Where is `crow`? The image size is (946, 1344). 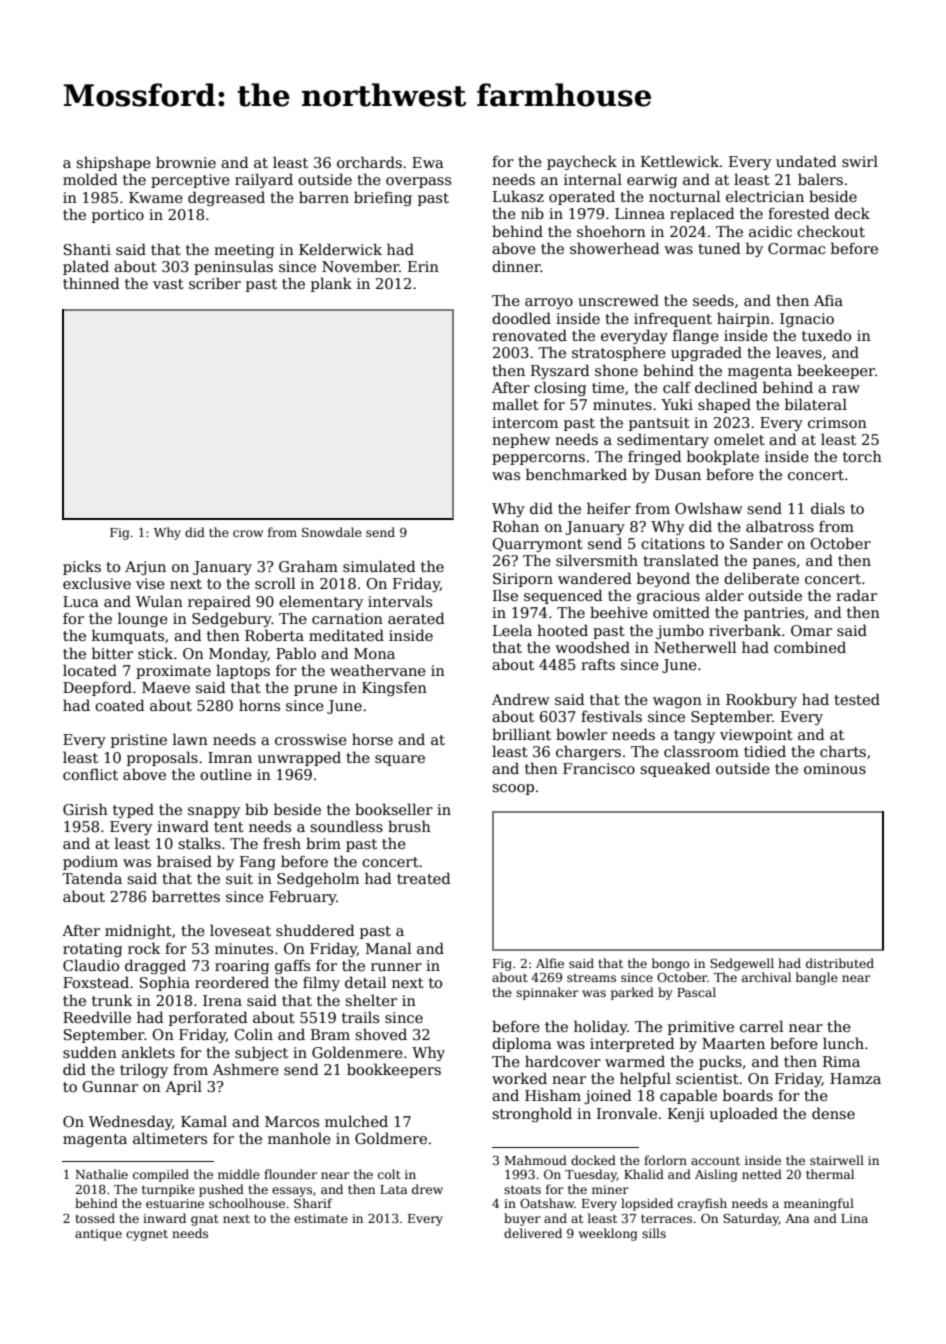
crow is located at coordinates (248, 533).
